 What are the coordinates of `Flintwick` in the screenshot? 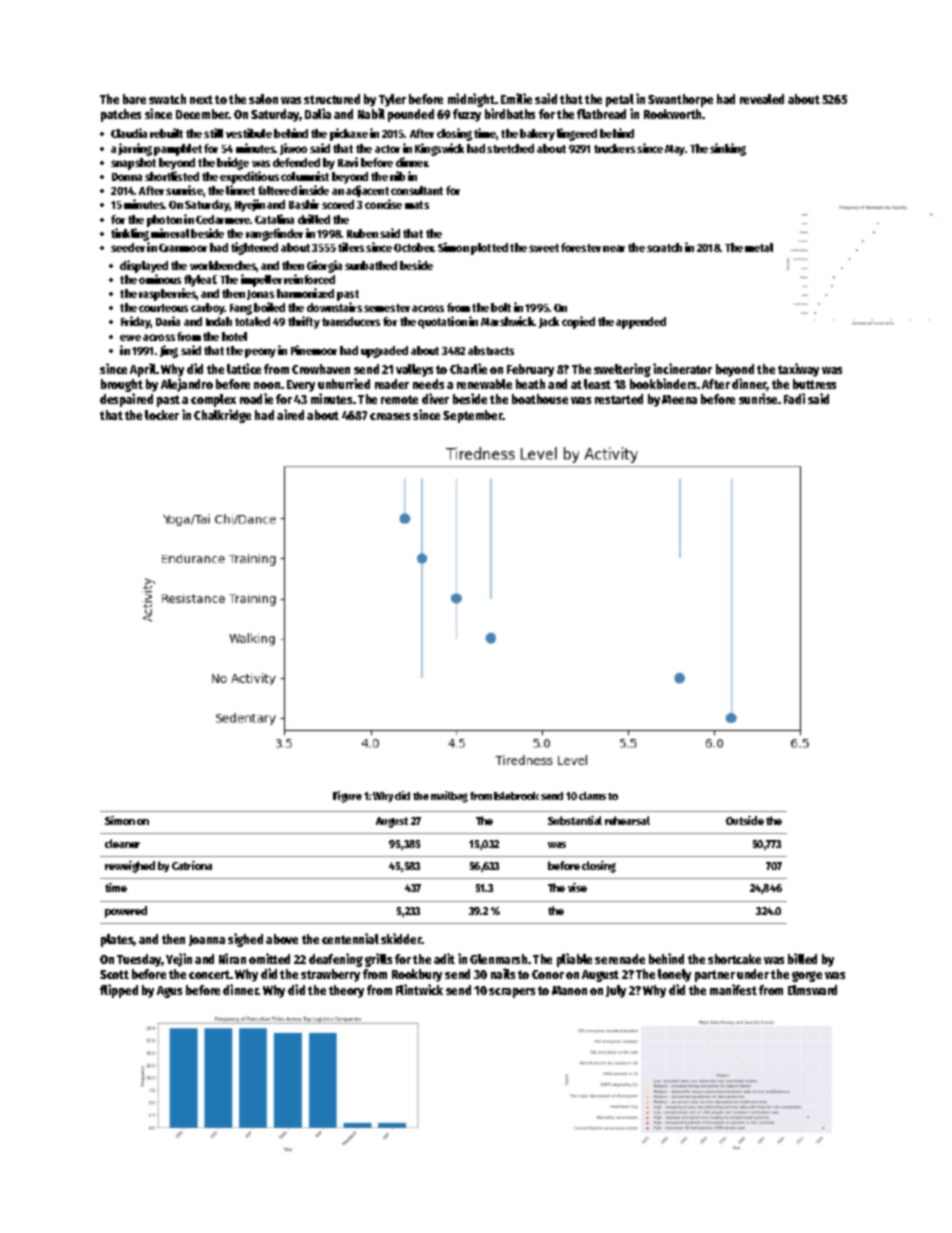 It's located at (419, 989).
